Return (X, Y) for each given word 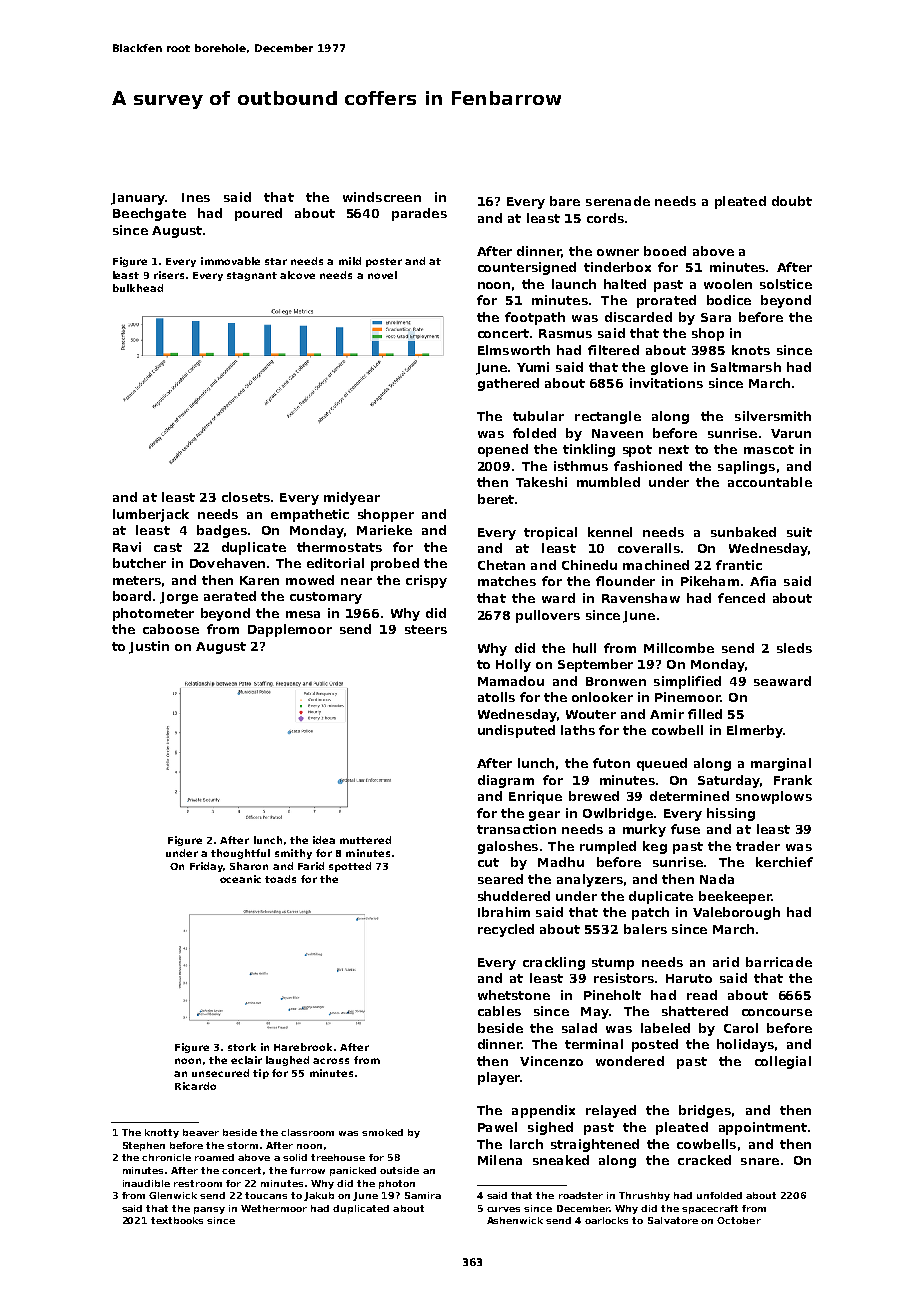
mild (350, 261)
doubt (792, 201)
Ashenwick (515, 1220)
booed (665, 251)
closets (246, 497)
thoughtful (240, 854)
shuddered (514, 896)
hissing (731, 814)
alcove (297, 275)
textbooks (177, 1220)
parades (419, 214)
